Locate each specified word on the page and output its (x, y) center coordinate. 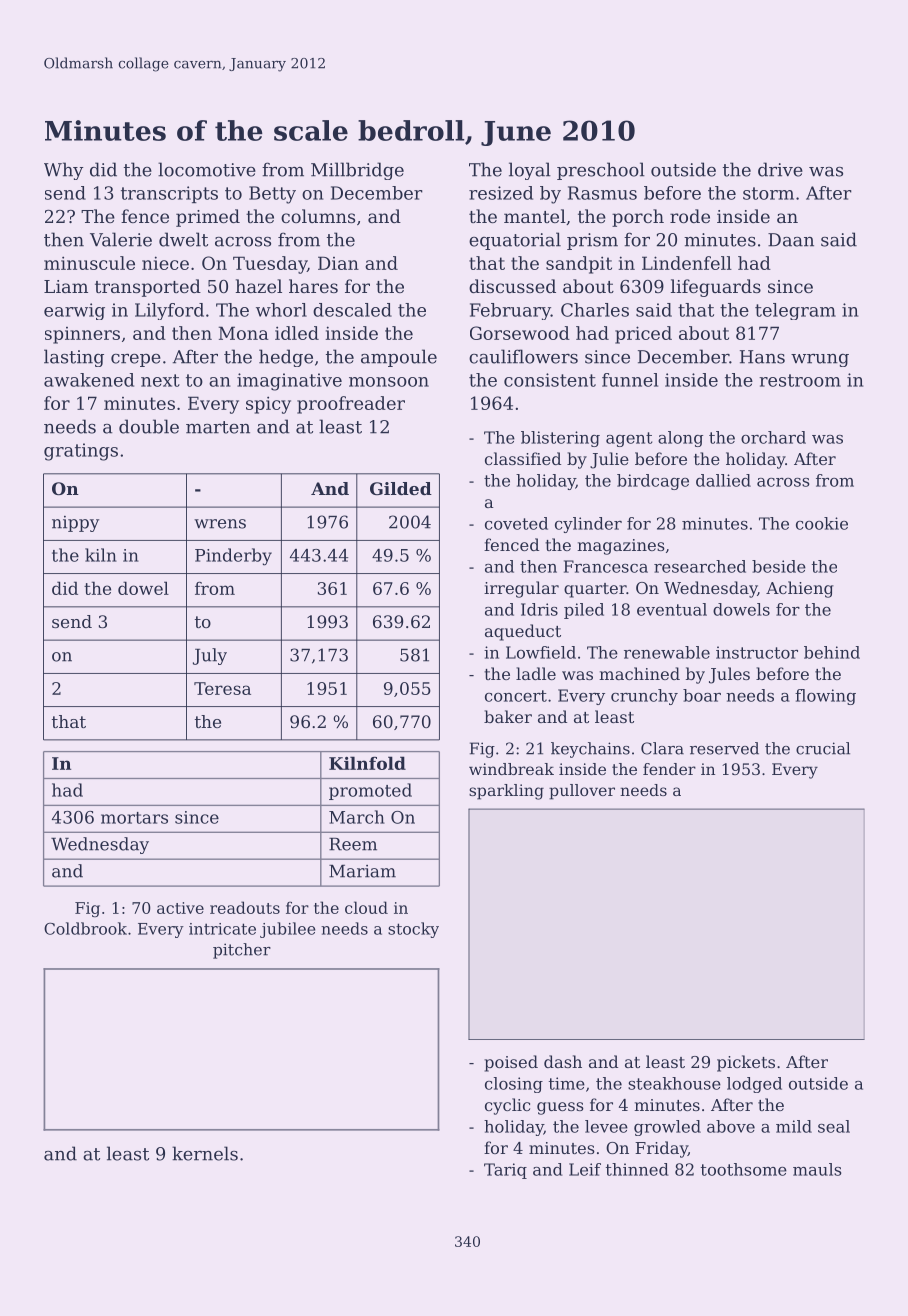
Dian (338, 263)
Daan (791, 240)
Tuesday (270, 265)
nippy (75, 524)
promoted (370, 791)
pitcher (242, 951)
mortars (134, 818)
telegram (795, 311)
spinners (82, 335)
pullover (582, 792)
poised (511, 1063)
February (510, 311)
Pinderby (233, 557)
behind (832, 652)
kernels (205, 1153)
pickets (746, 1063)
